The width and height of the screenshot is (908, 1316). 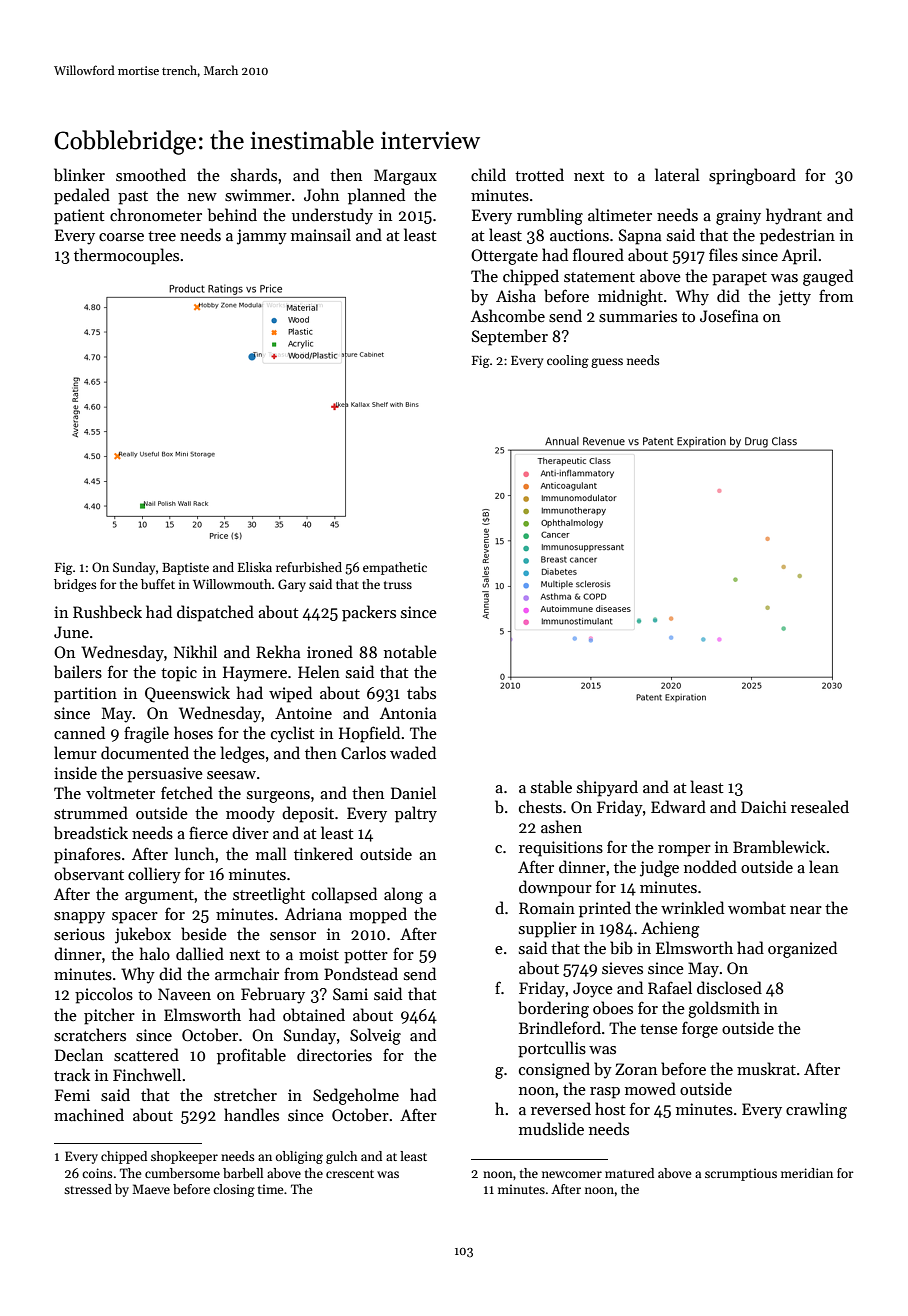 What do you see at coordinates (126, 256) in the screenshot?
I see `thermocouples` at bounding box center [126, 256].
